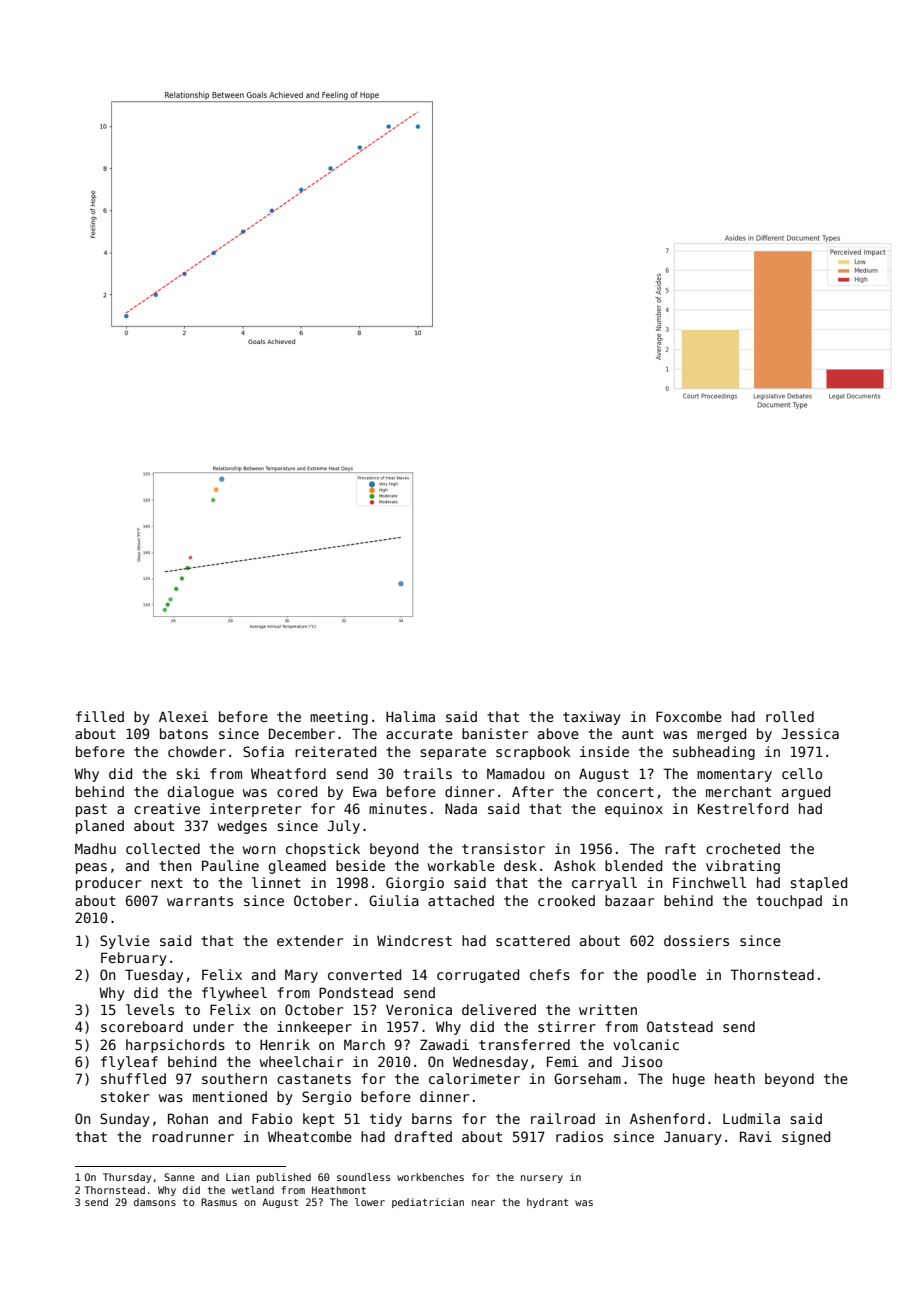 The height and width of the document is (1308, 924). Describe the element at coordinates (566, 900) in the document. I see `crooked` at that location.
